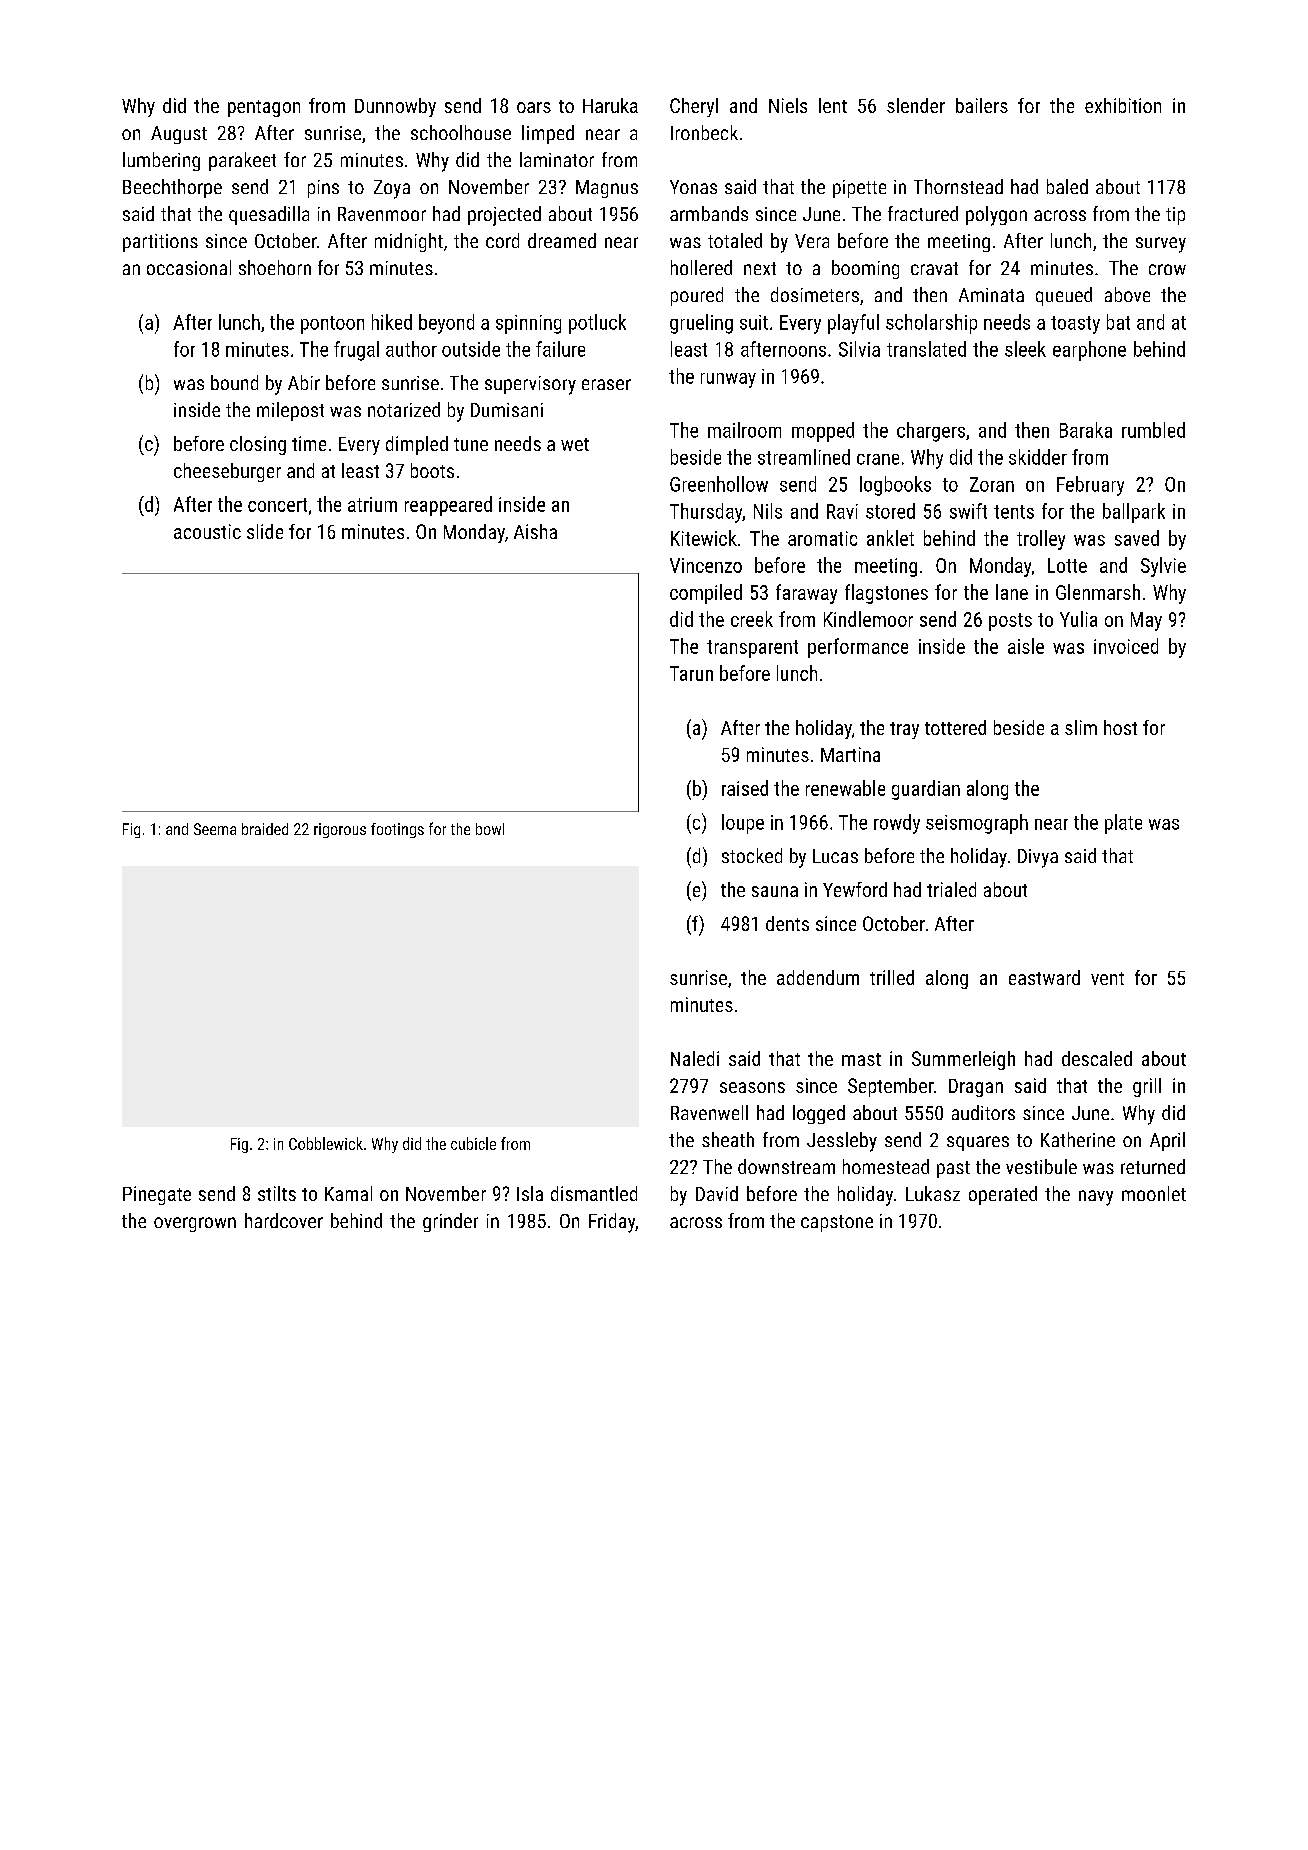 The height and width of the document is (1850, 1308). Describe the element at coordinates (1123, 105) in the document. I see `exhibition` at that location.
